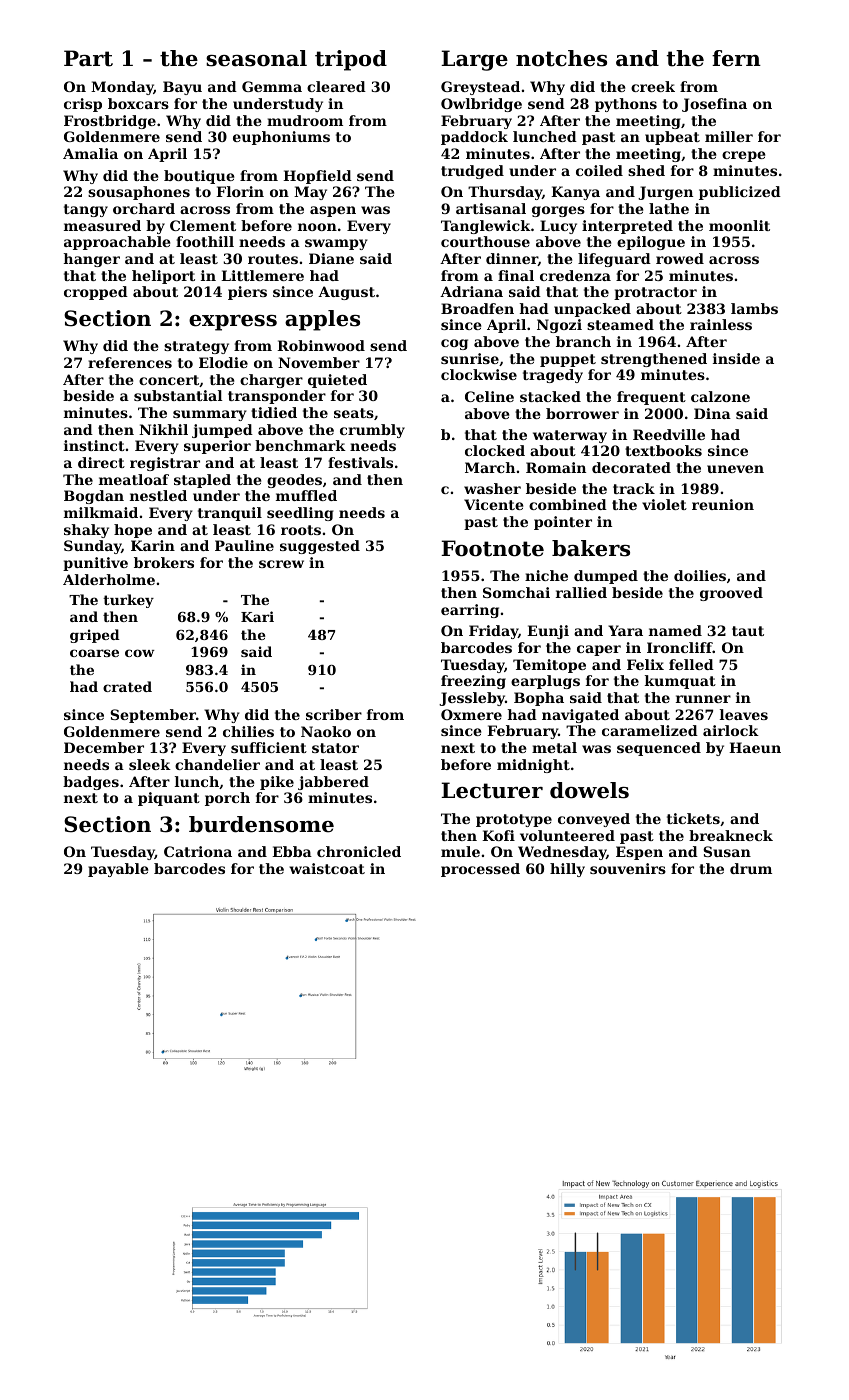 Image resolution: width=849 pixels, height=1400 pixels. Describe the element at coordinates (334, 714) in the screenshot. I see `scriber` at that location.
